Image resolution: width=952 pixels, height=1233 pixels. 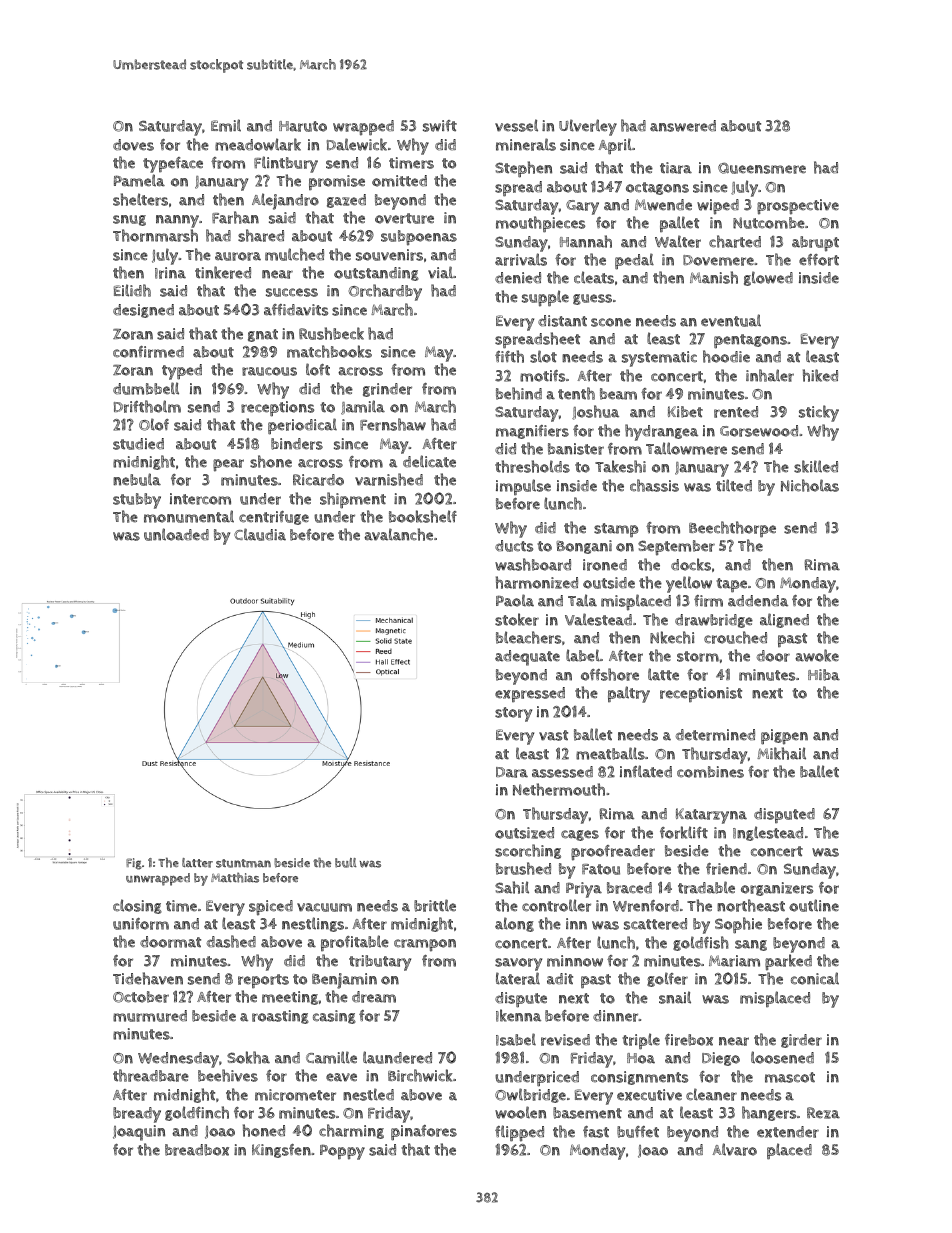 What do you see at coordinates (523, 169) in the screenshot?
I see `Stephen` at bounding box center [523, 169].
